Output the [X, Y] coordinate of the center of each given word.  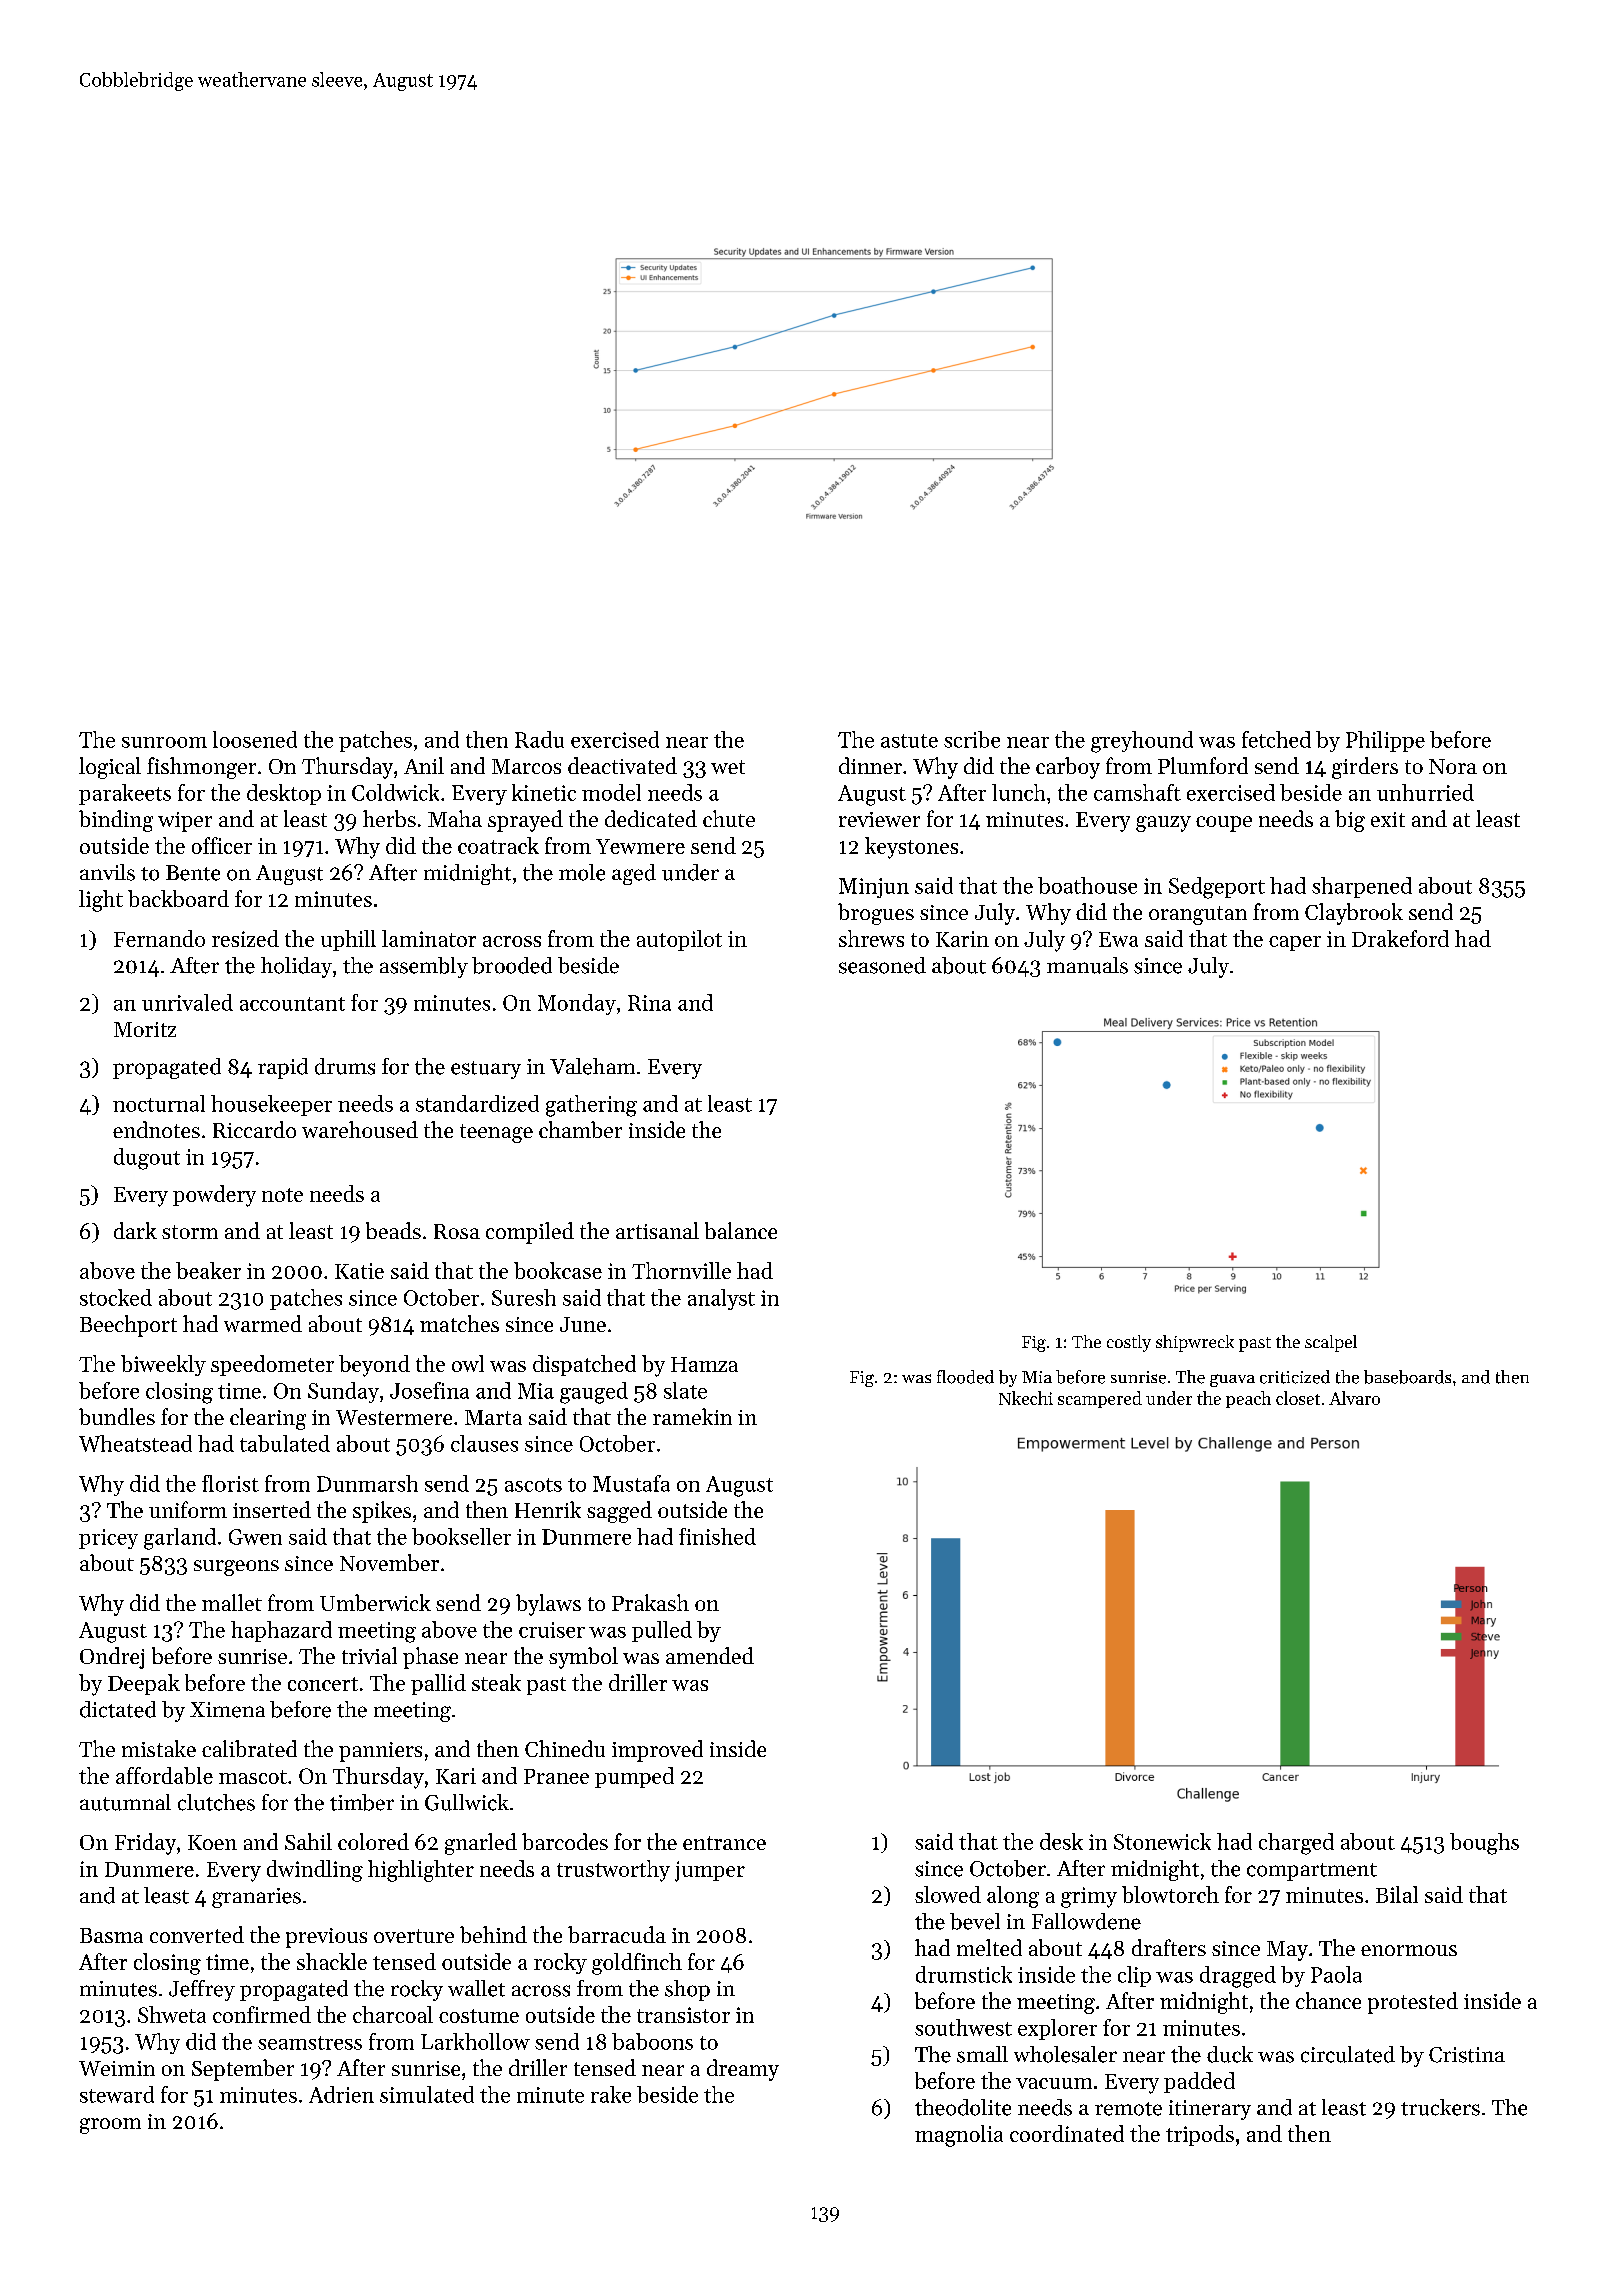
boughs [1484, 1844]
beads [393, 1230]
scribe [972, 739]
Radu [539, 739]
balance [741, 1230]
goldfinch [637, 1964]
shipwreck [1195, 1343]
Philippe [1385, 741]
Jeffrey [202, 1990]
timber [362, 1802]
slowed [948, 1894]
